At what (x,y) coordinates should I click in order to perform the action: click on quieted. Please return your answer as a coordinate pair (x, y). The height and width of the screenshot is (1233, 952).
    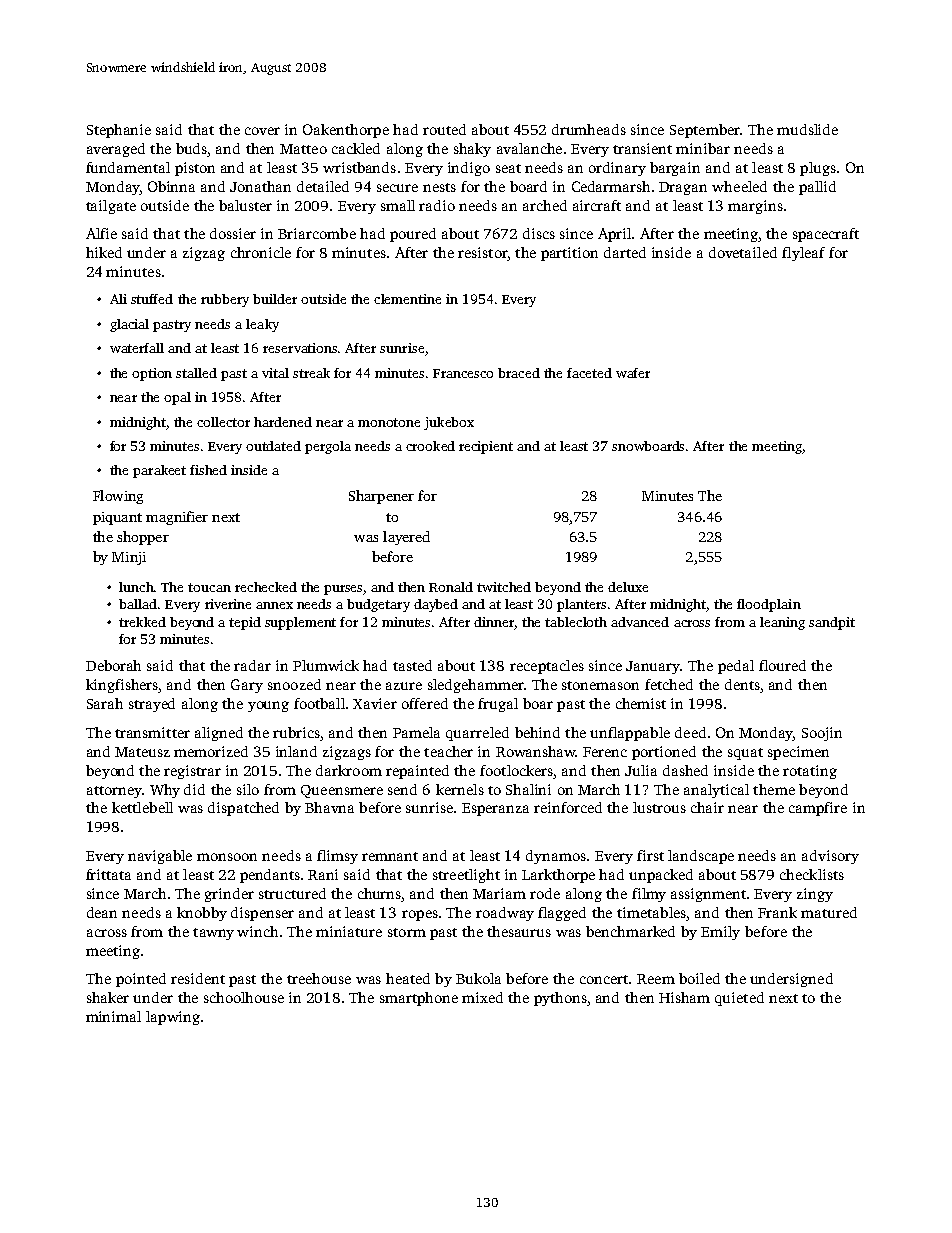
    Looking at the image, I should click on (739, 999).
